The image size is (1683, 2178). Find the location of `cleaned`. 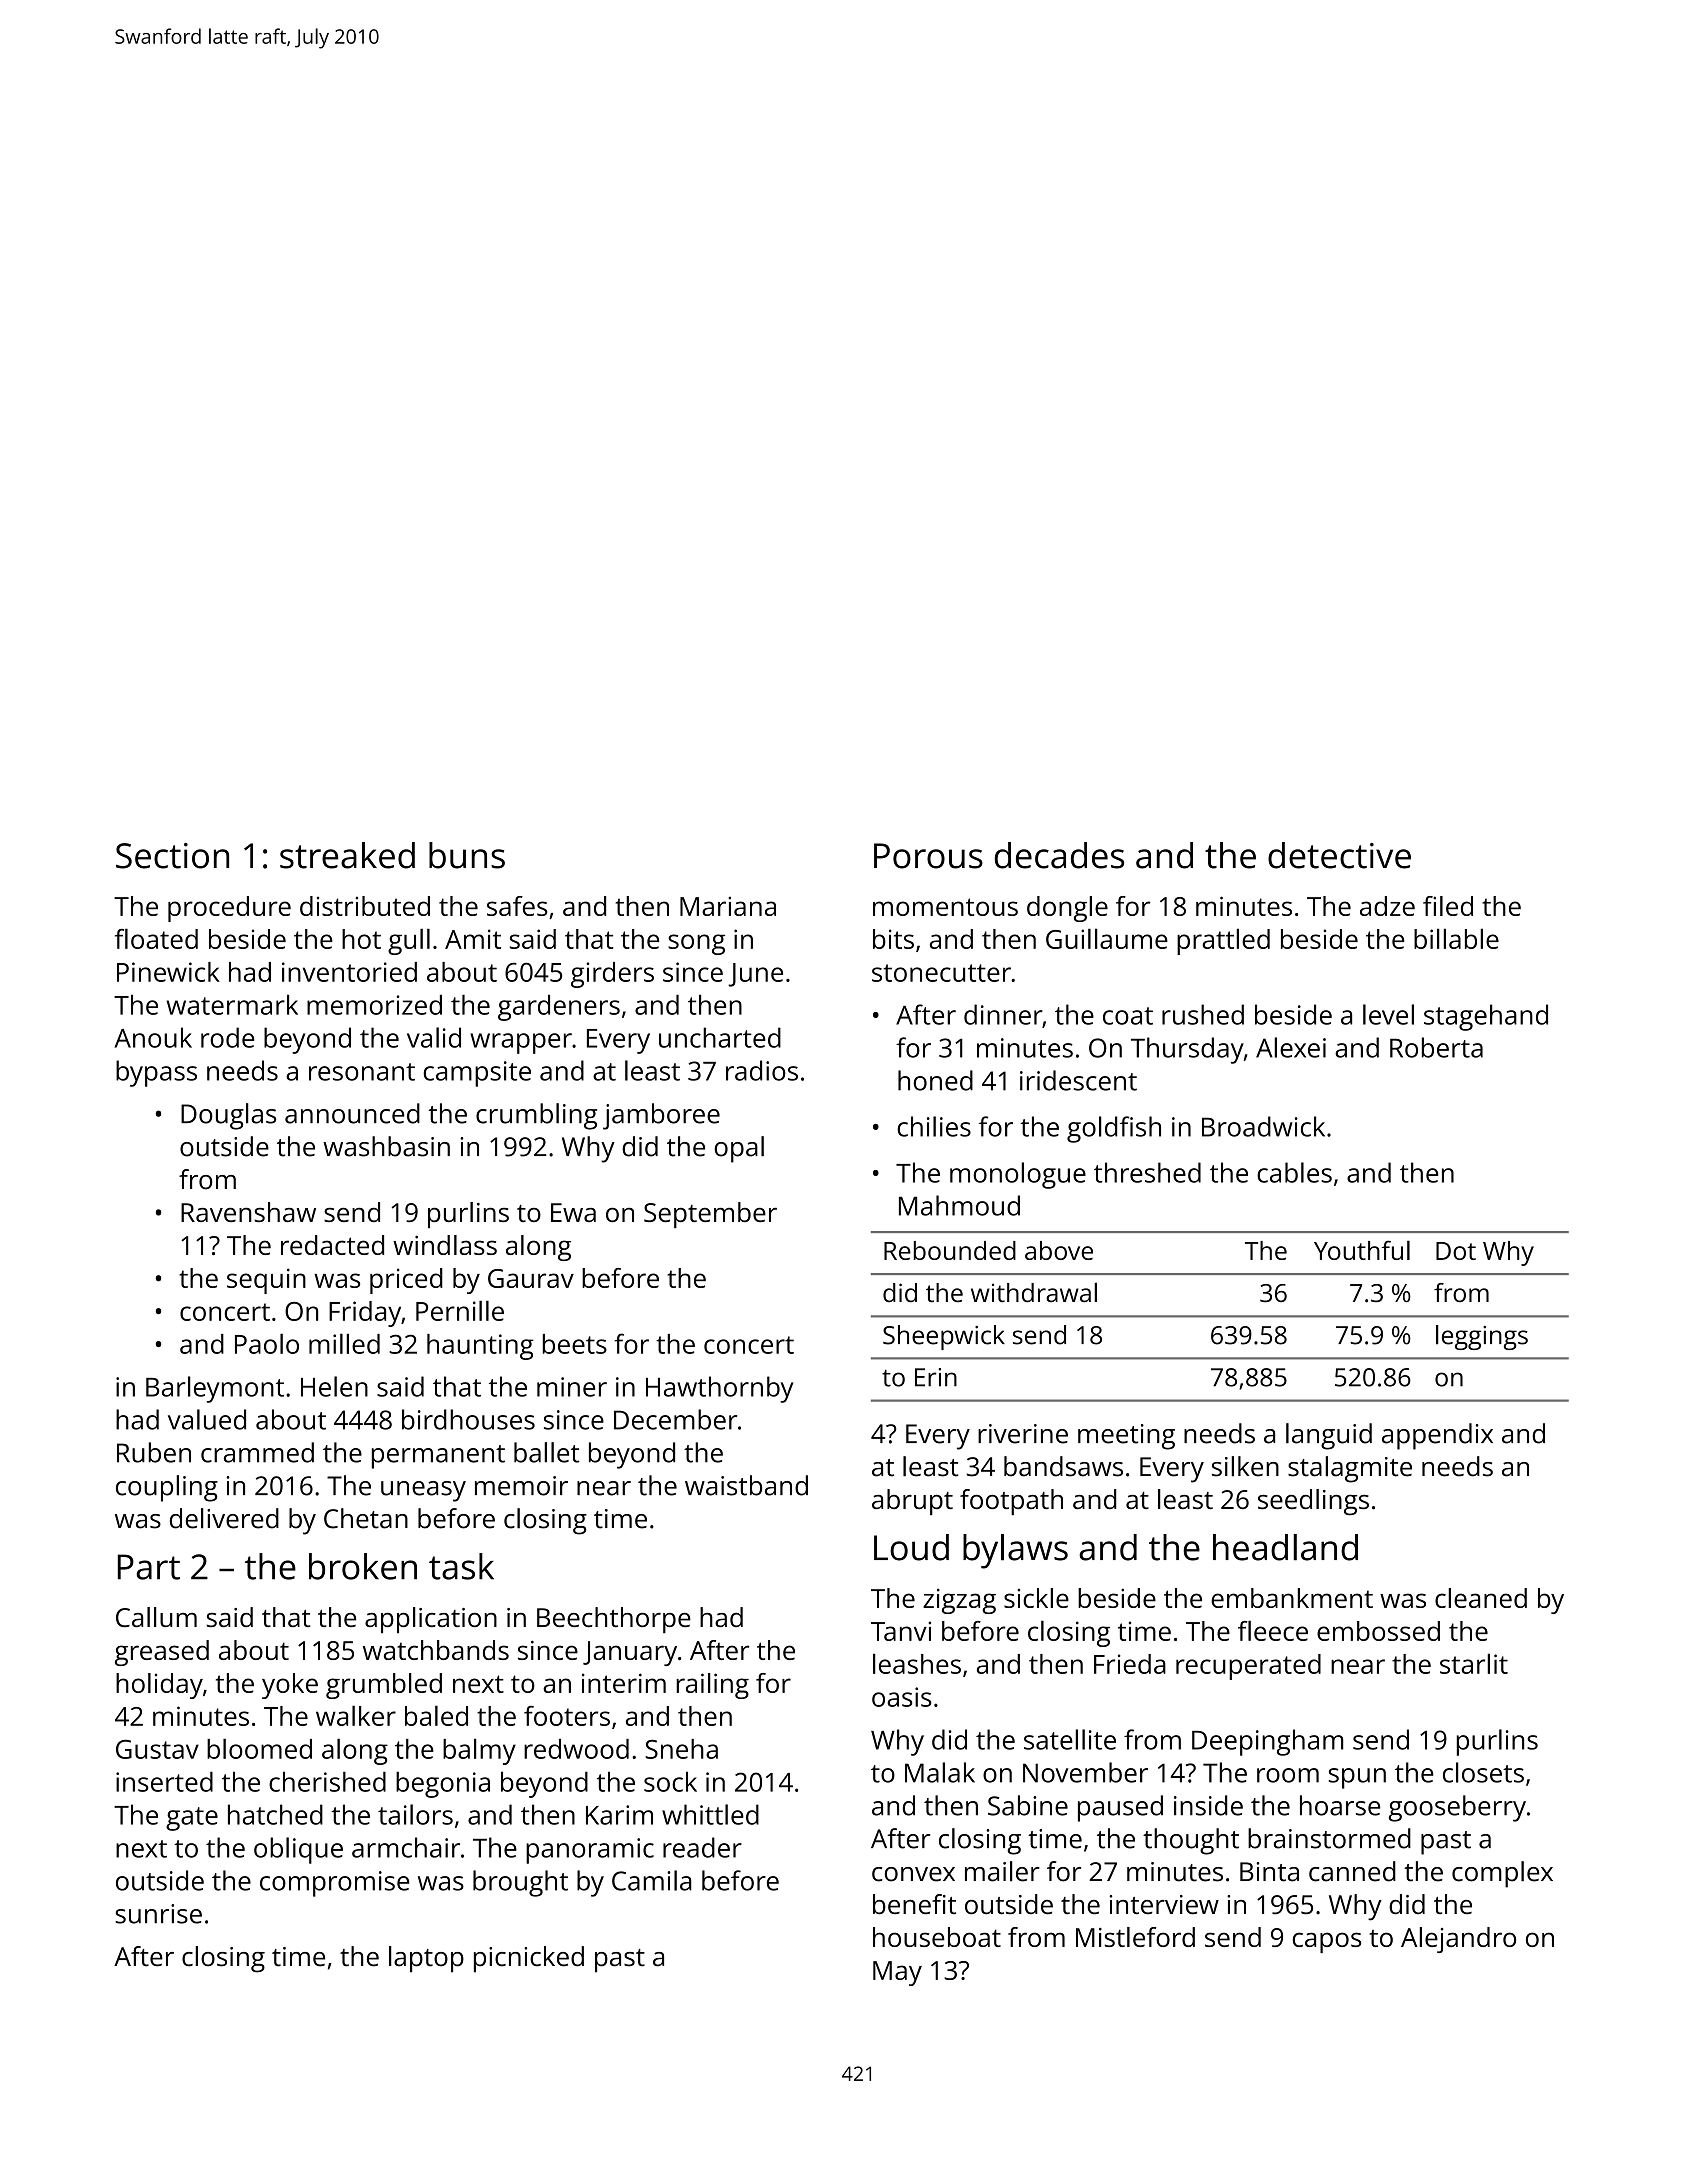

cleaned is located at coordinates (1481, 1598).
